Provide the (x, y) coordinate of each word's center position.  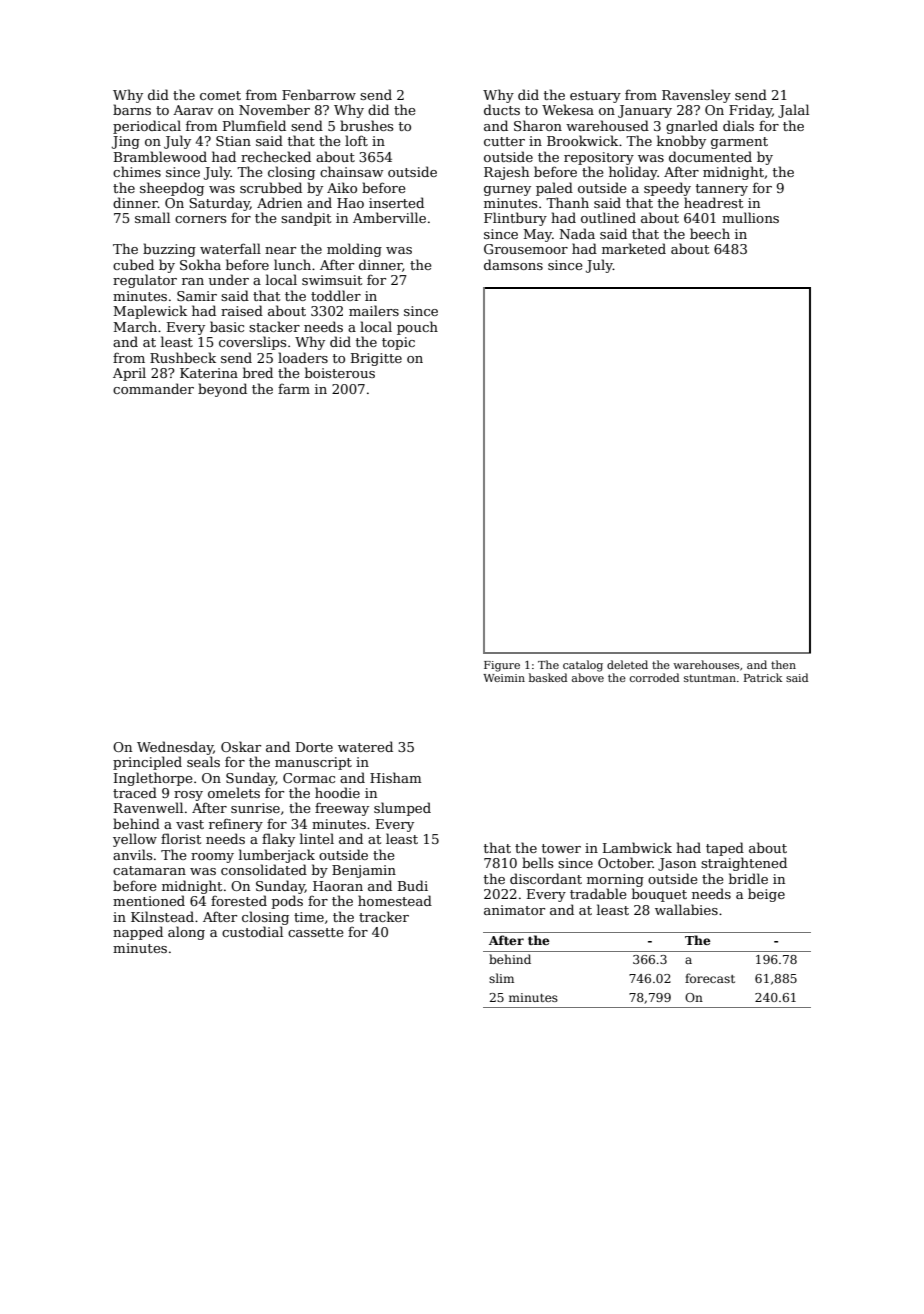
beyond (222, 390)
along (186, 933)
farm (294, 388)
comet (220, 95)
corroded (654, 677)
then (783, 664)
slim (501, 978)
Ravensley (696, 96)
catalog (583, 666)
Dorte (314, 747)
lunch (292, 264)
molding (354, 250)
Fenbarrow (319, 94)
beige (766, 895)
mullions (750, 217)
